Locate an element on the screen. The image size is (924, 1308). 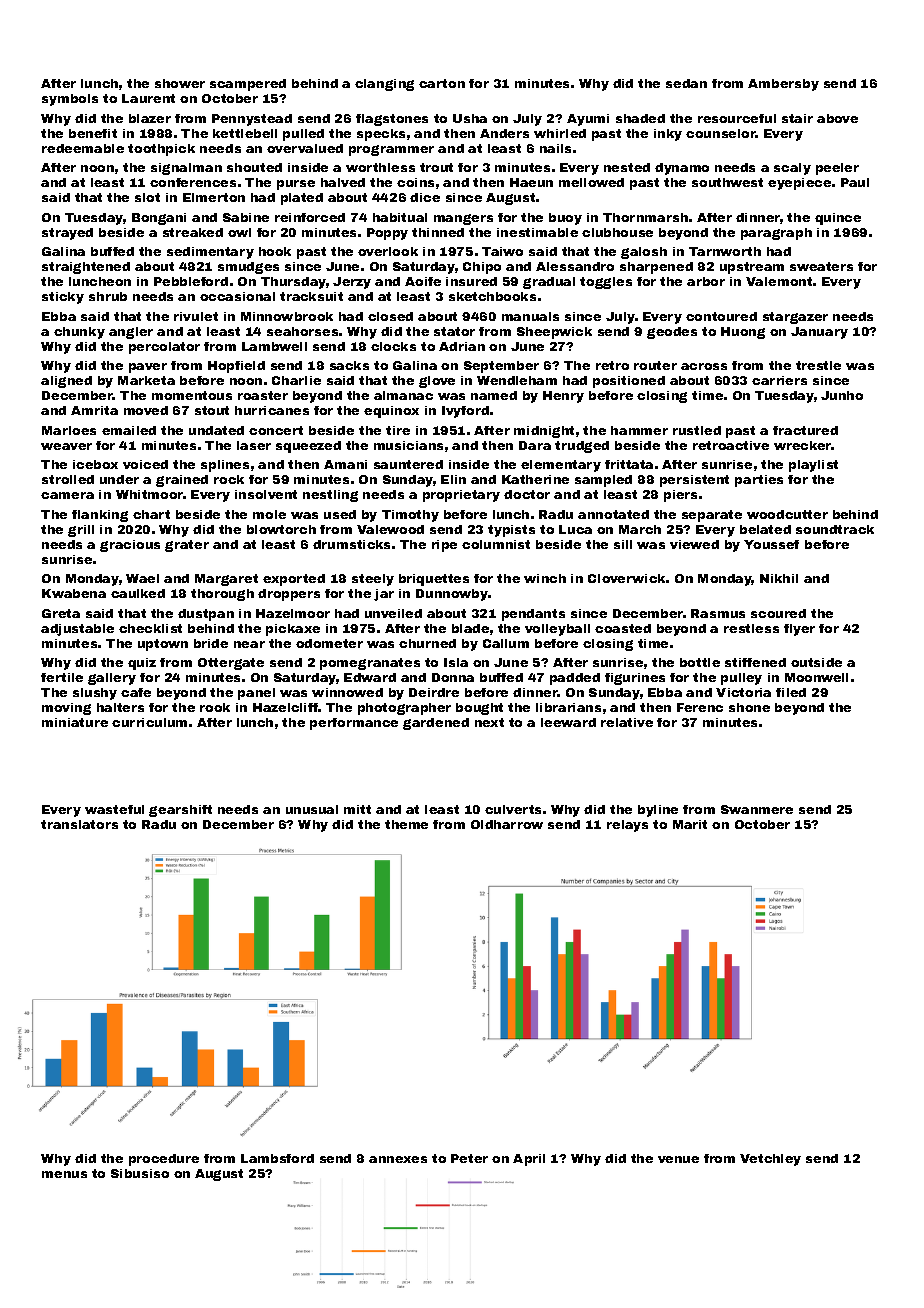
volleyball is located at coordinates (557, 630).
